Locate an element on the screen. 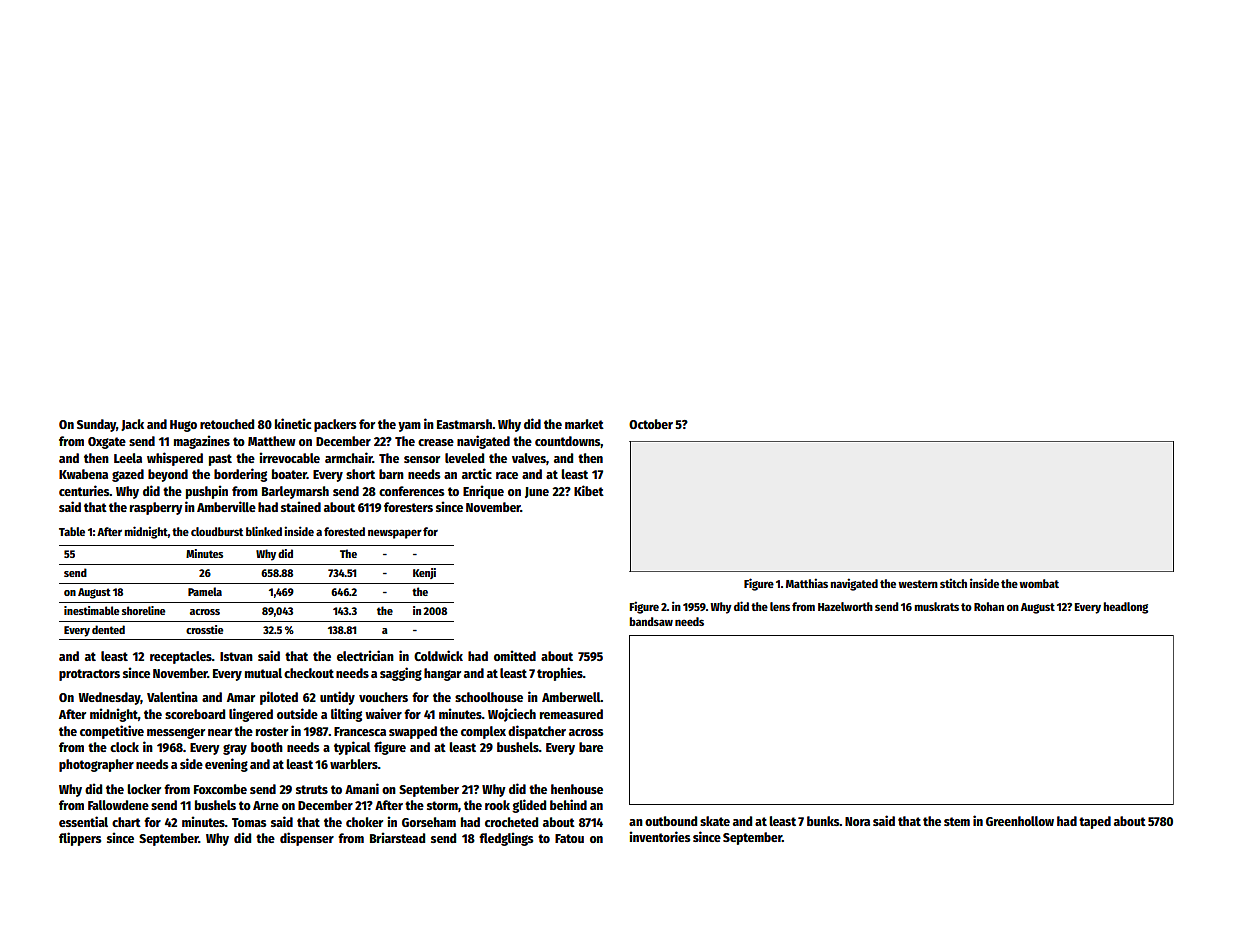 The width and height of the screenshot is (1233, 952). newspaper is located at coordinates (395, 534).
